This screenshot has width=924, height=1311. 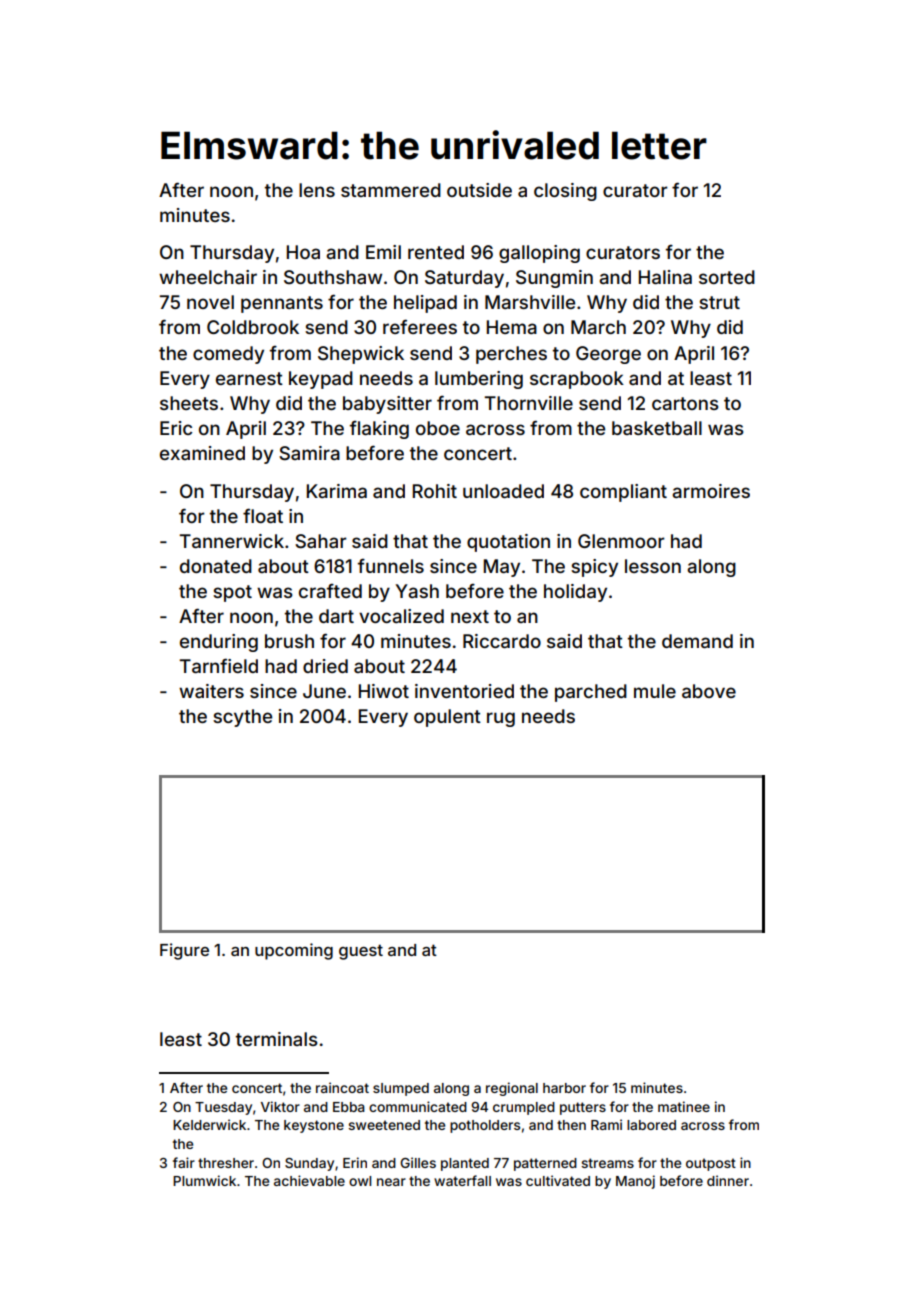 I want to click on Hoa, so click(x=303, y=252).
